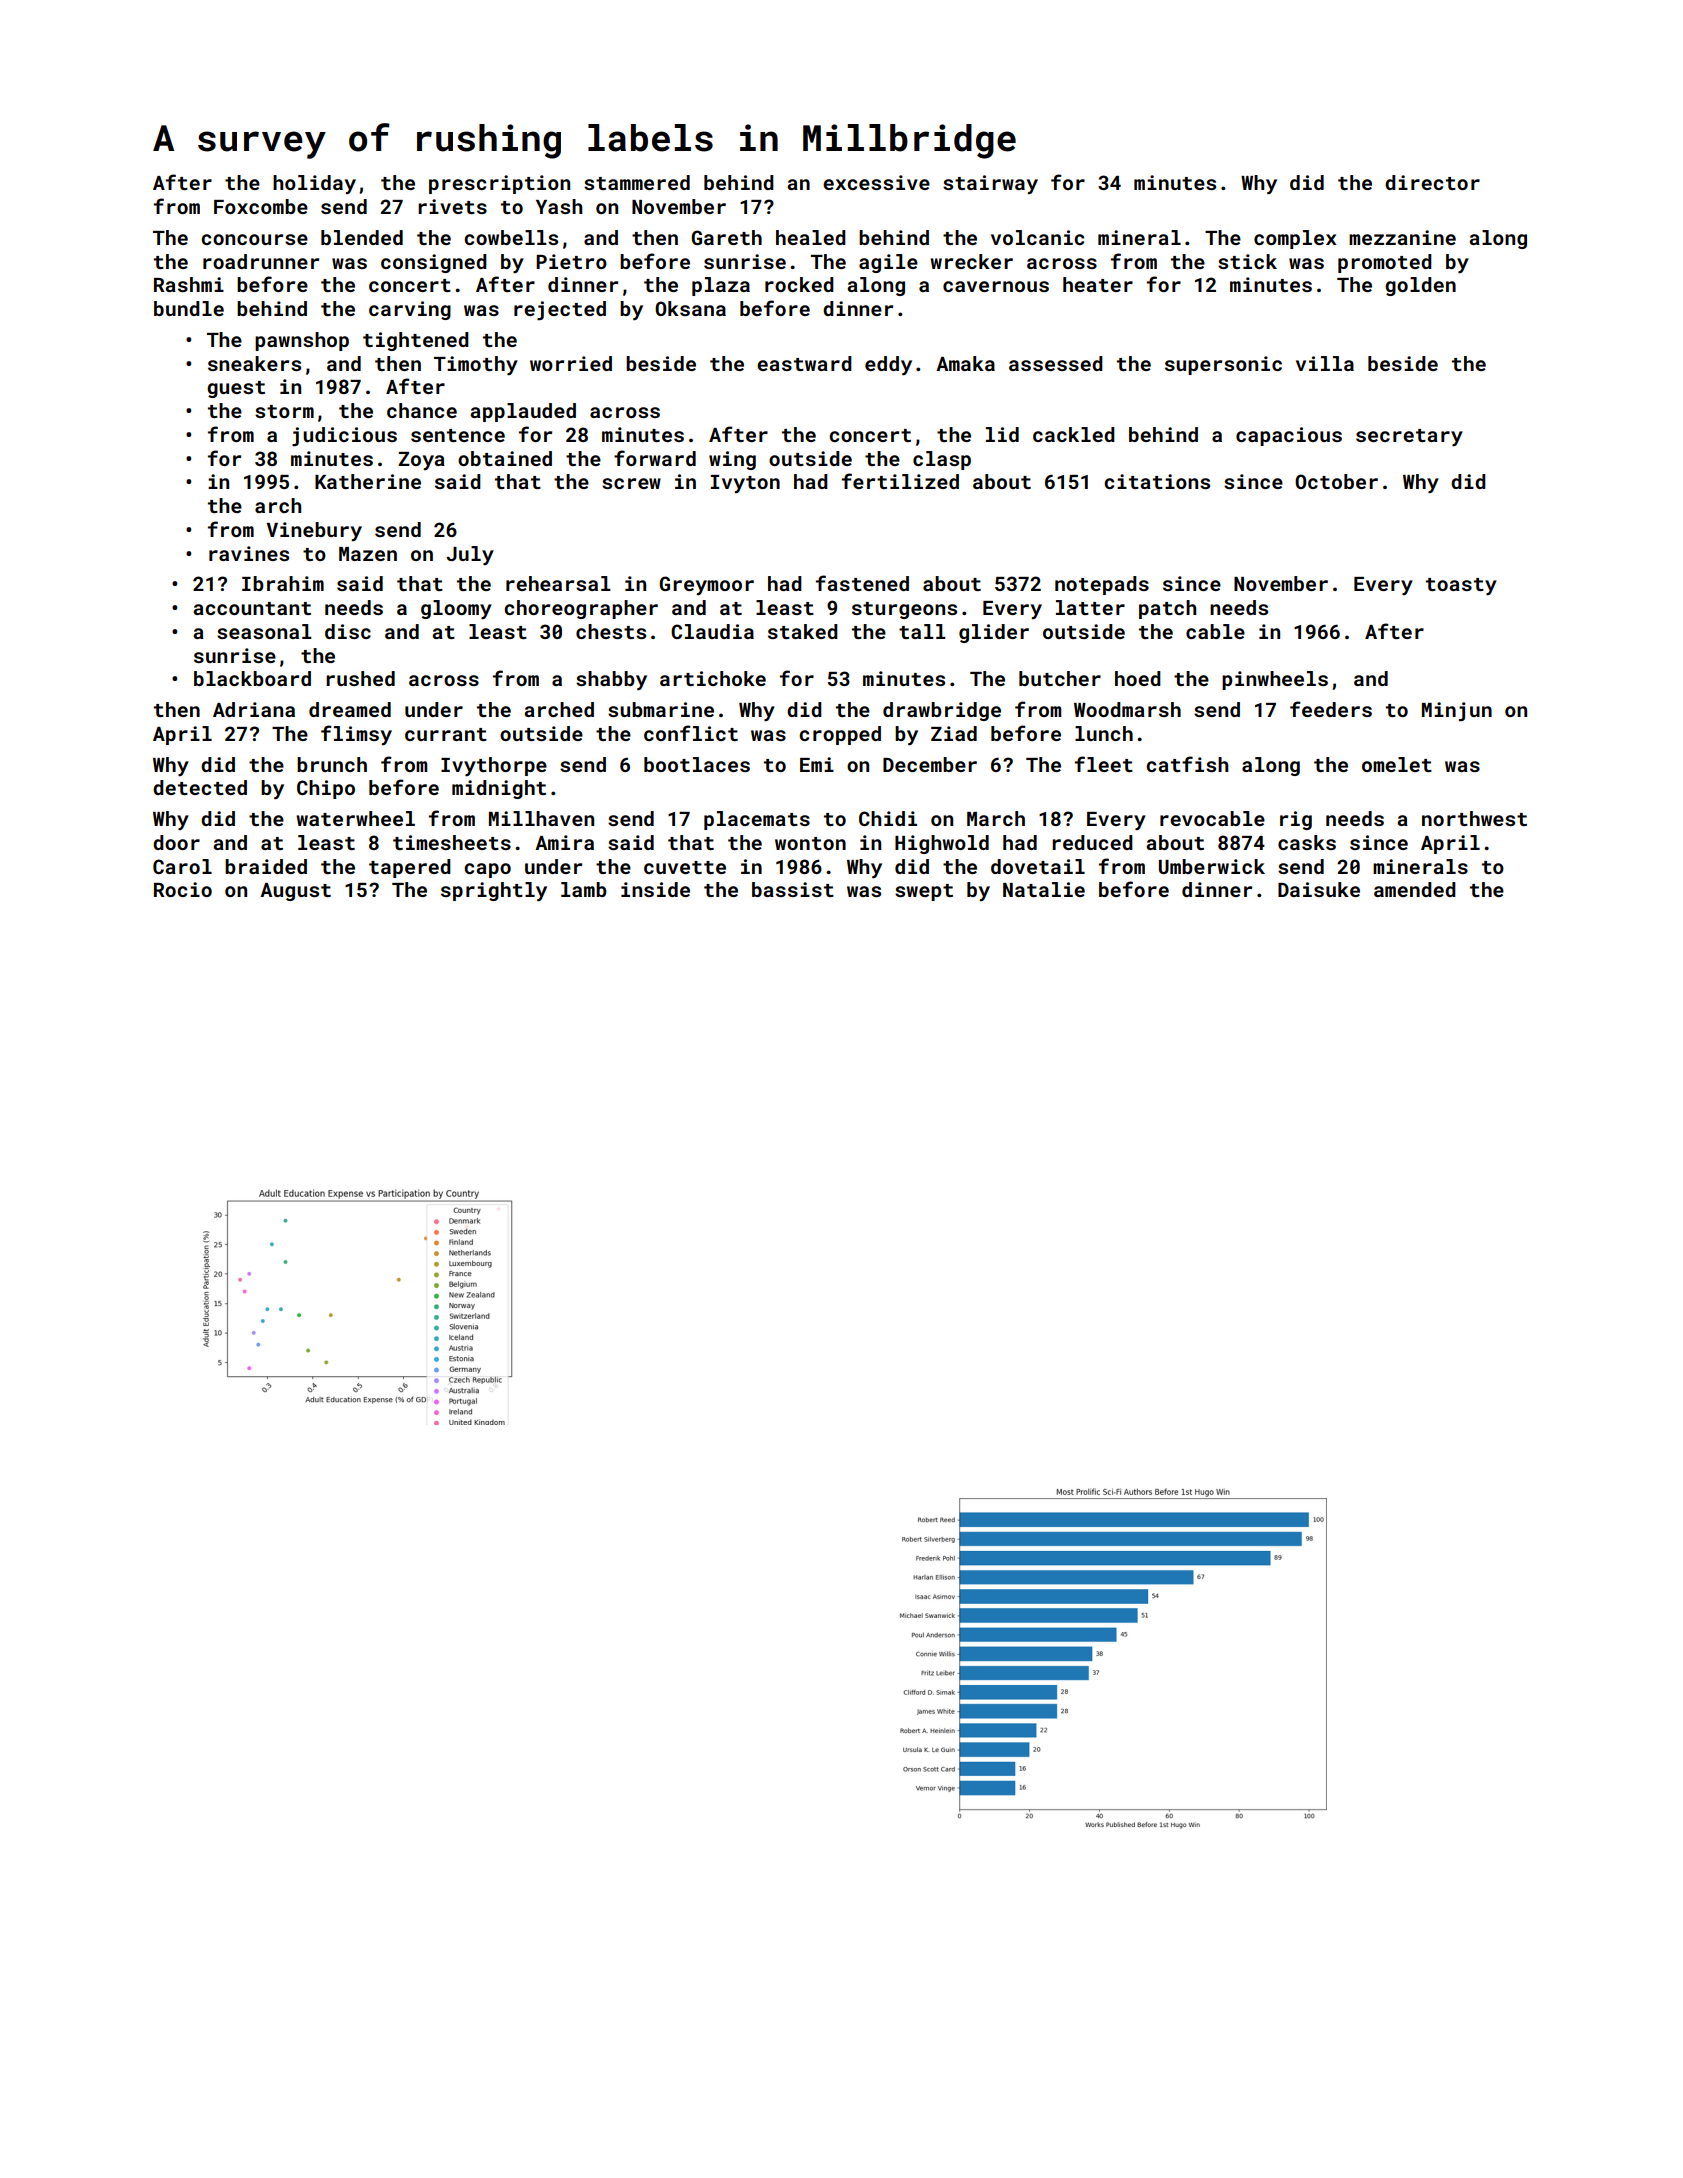  What do you see at coordinates (189, 284) in the screenshot?
I see `Rashmi` at bounding box center [189, 284].
